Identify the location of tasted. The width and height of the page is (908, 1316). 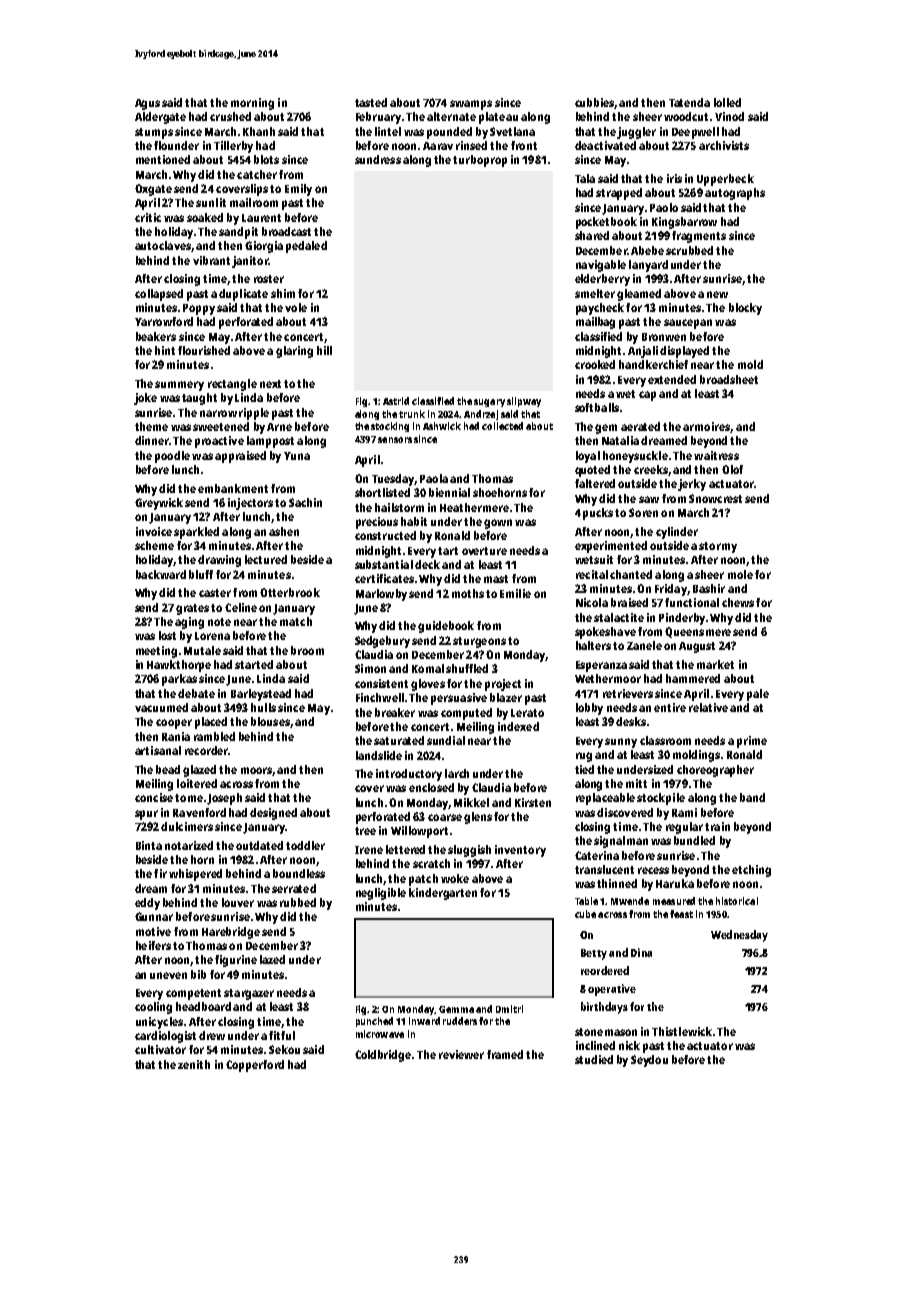
(371, 102).
